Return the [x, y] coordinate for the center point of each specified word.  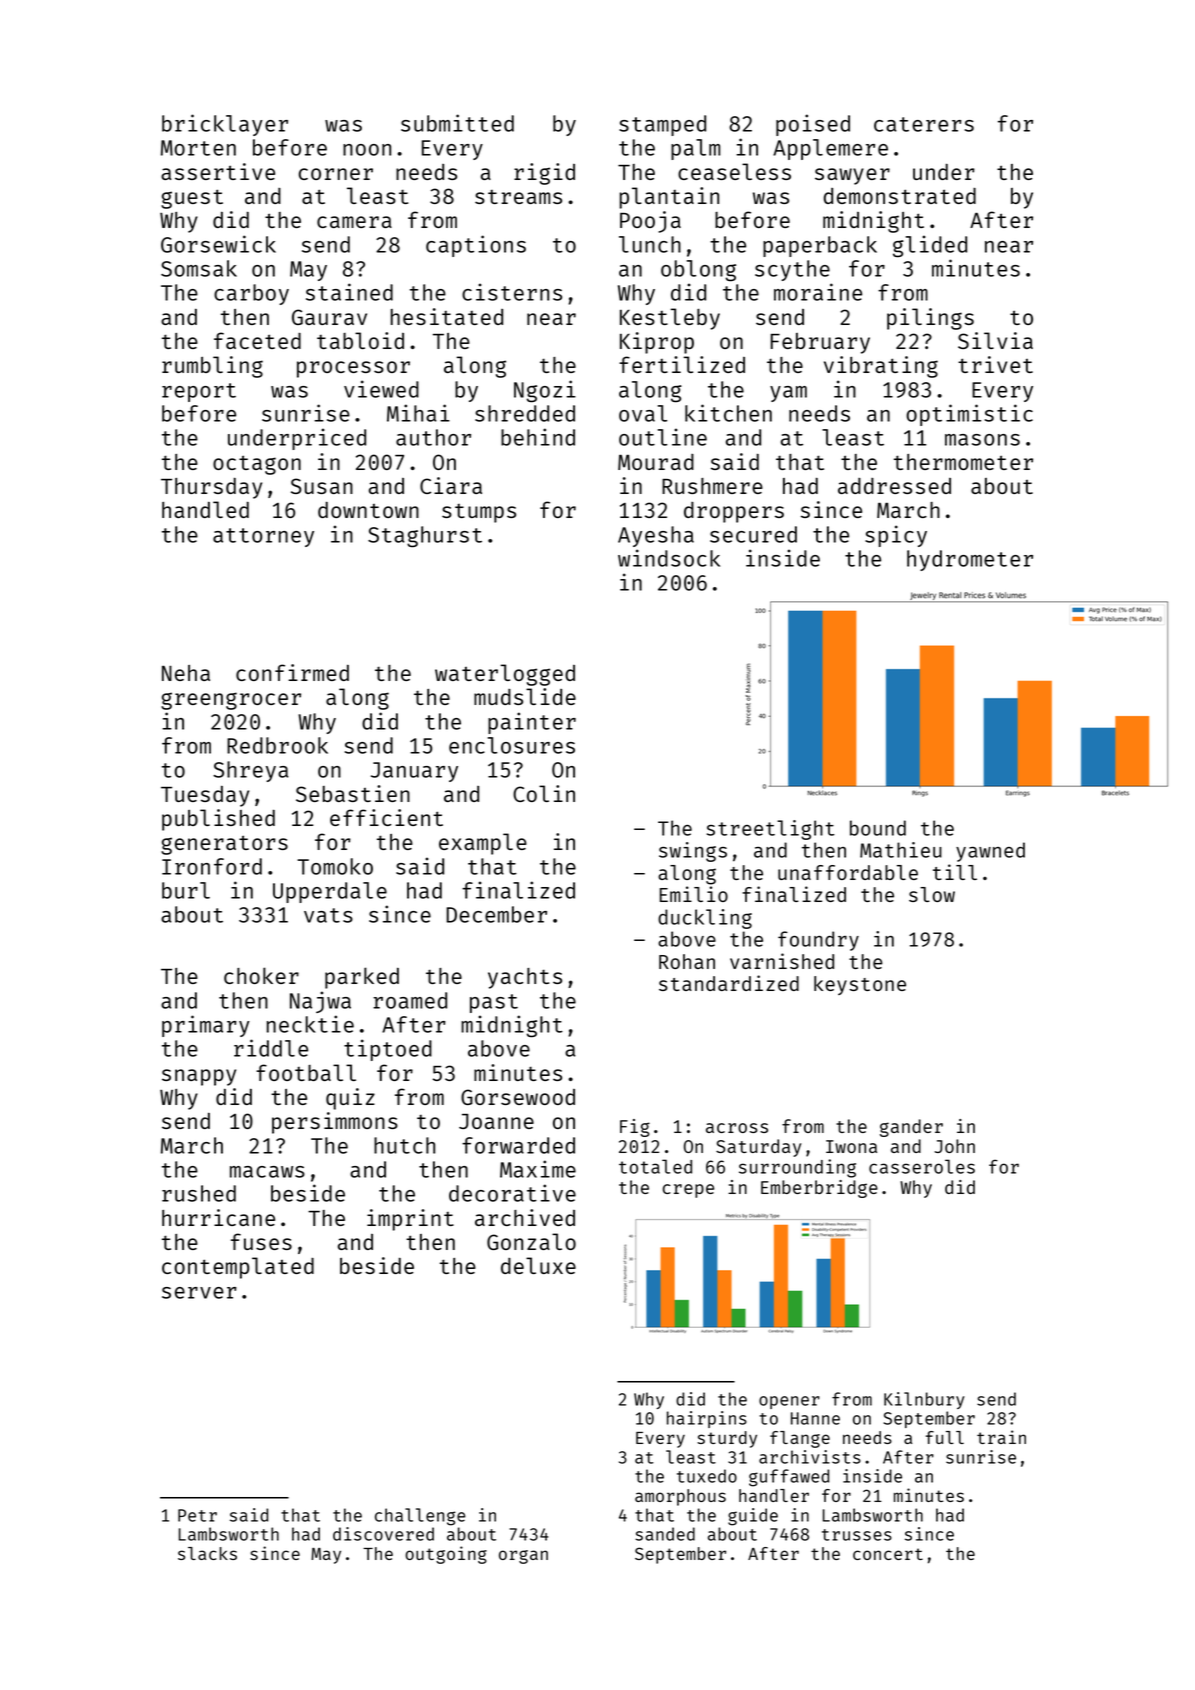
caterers [924, 124]
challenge [420, 1517]
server [199, 1293]
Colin [544, 793]
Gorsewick [218, 244]
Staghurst [425, 537]
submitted [457, 123]
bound [878, 828]
